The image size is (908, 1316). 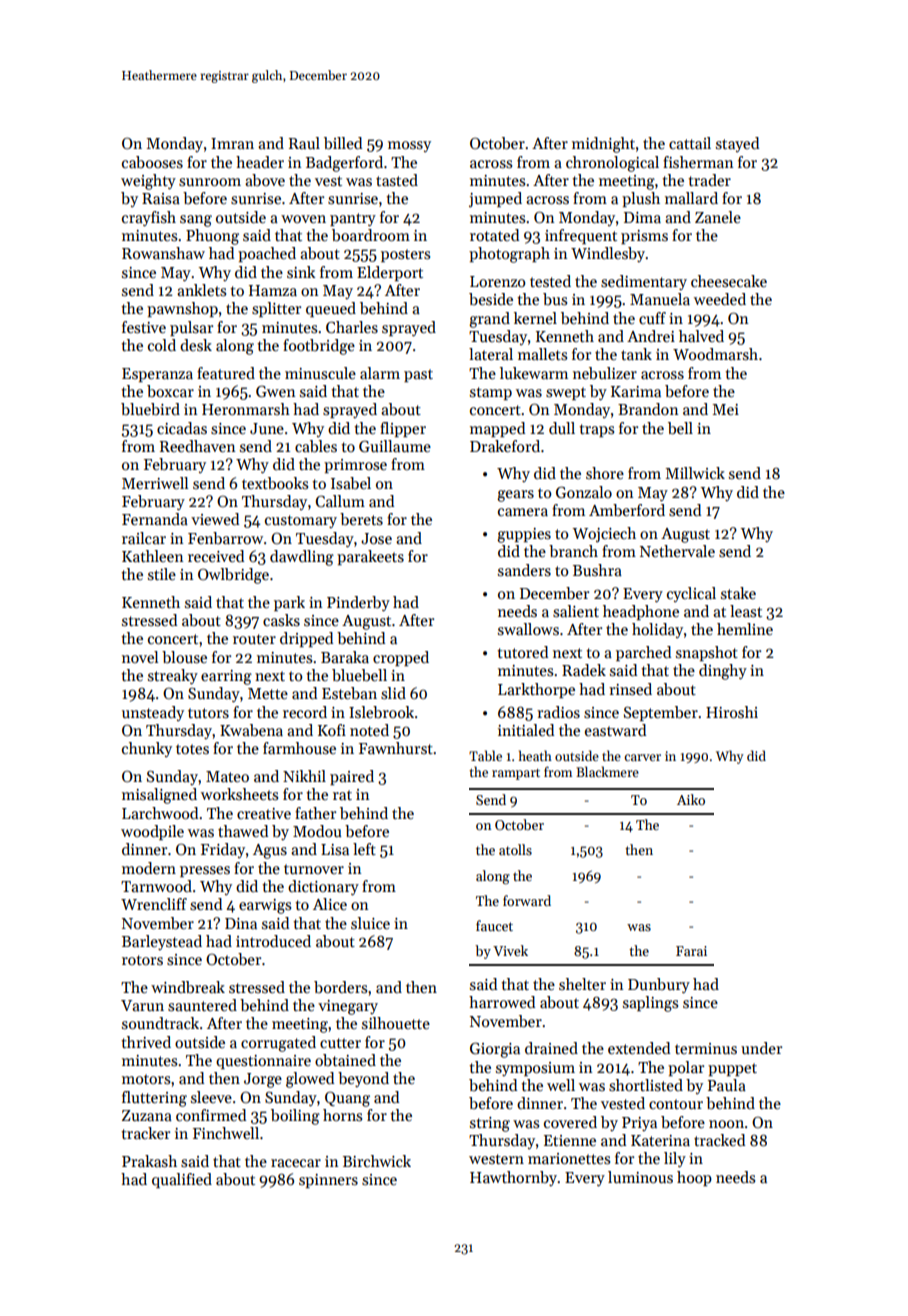 What do you see at coordinates (737, 144) in the screenshot?
I see `stayed` at bounding box center [737, 144].
